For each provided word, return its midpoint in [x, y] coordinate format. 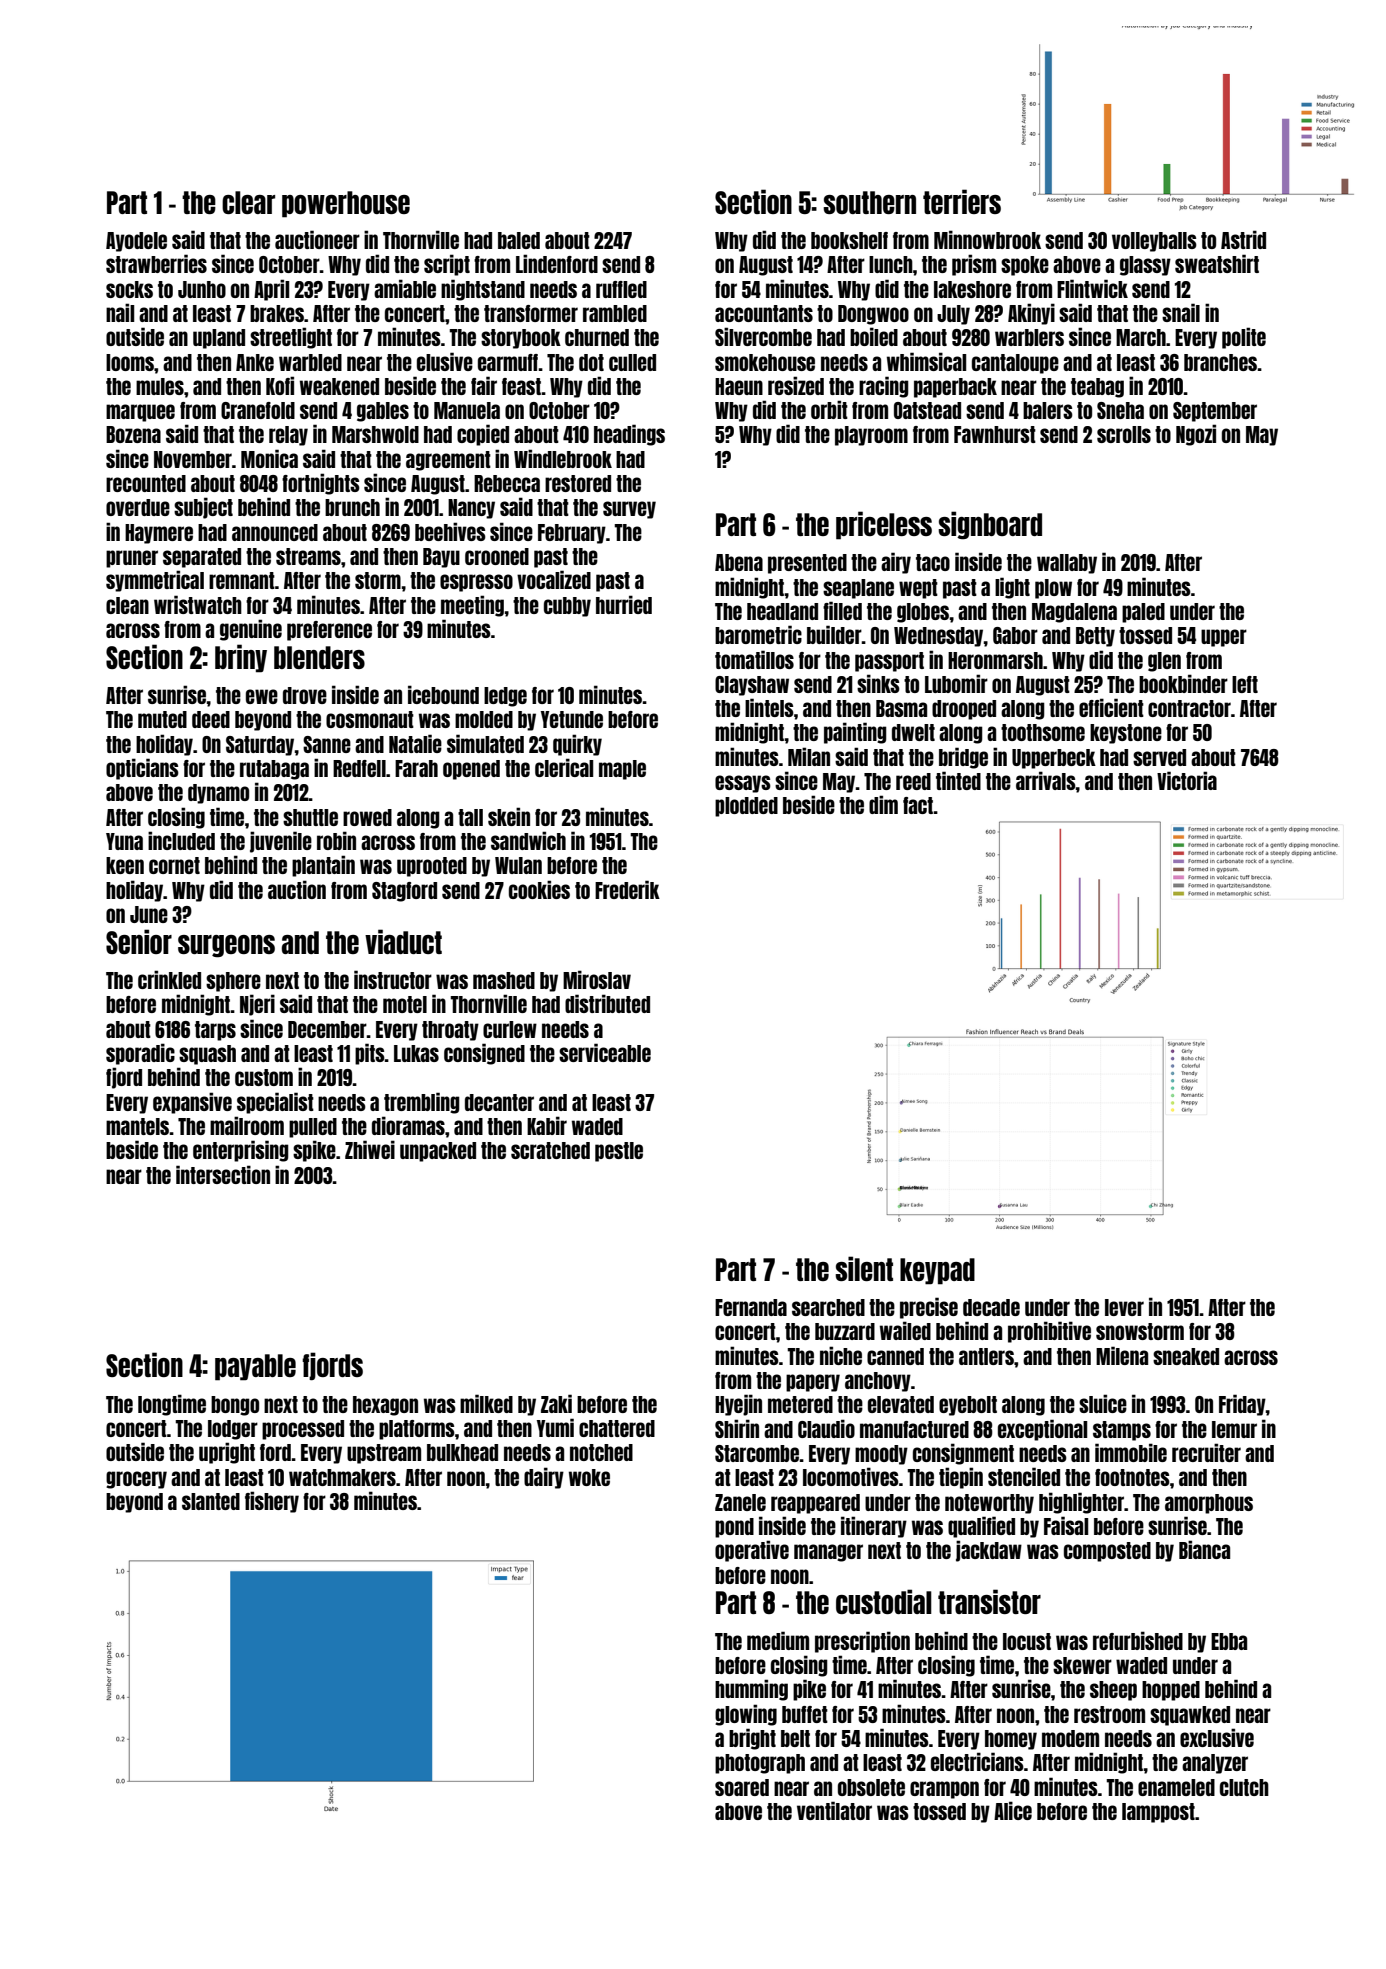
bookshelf [849, 240]
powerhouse [346, 204]
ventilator [834, 1810]
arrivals [1046, 780]
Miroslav [597, 979]
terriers [962, 201]
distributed [607, 1003]
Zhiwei [370, 1149]
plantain [323, 866]
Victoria [1187, 780]
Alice [1013, 1810]
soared [742, 1787]
